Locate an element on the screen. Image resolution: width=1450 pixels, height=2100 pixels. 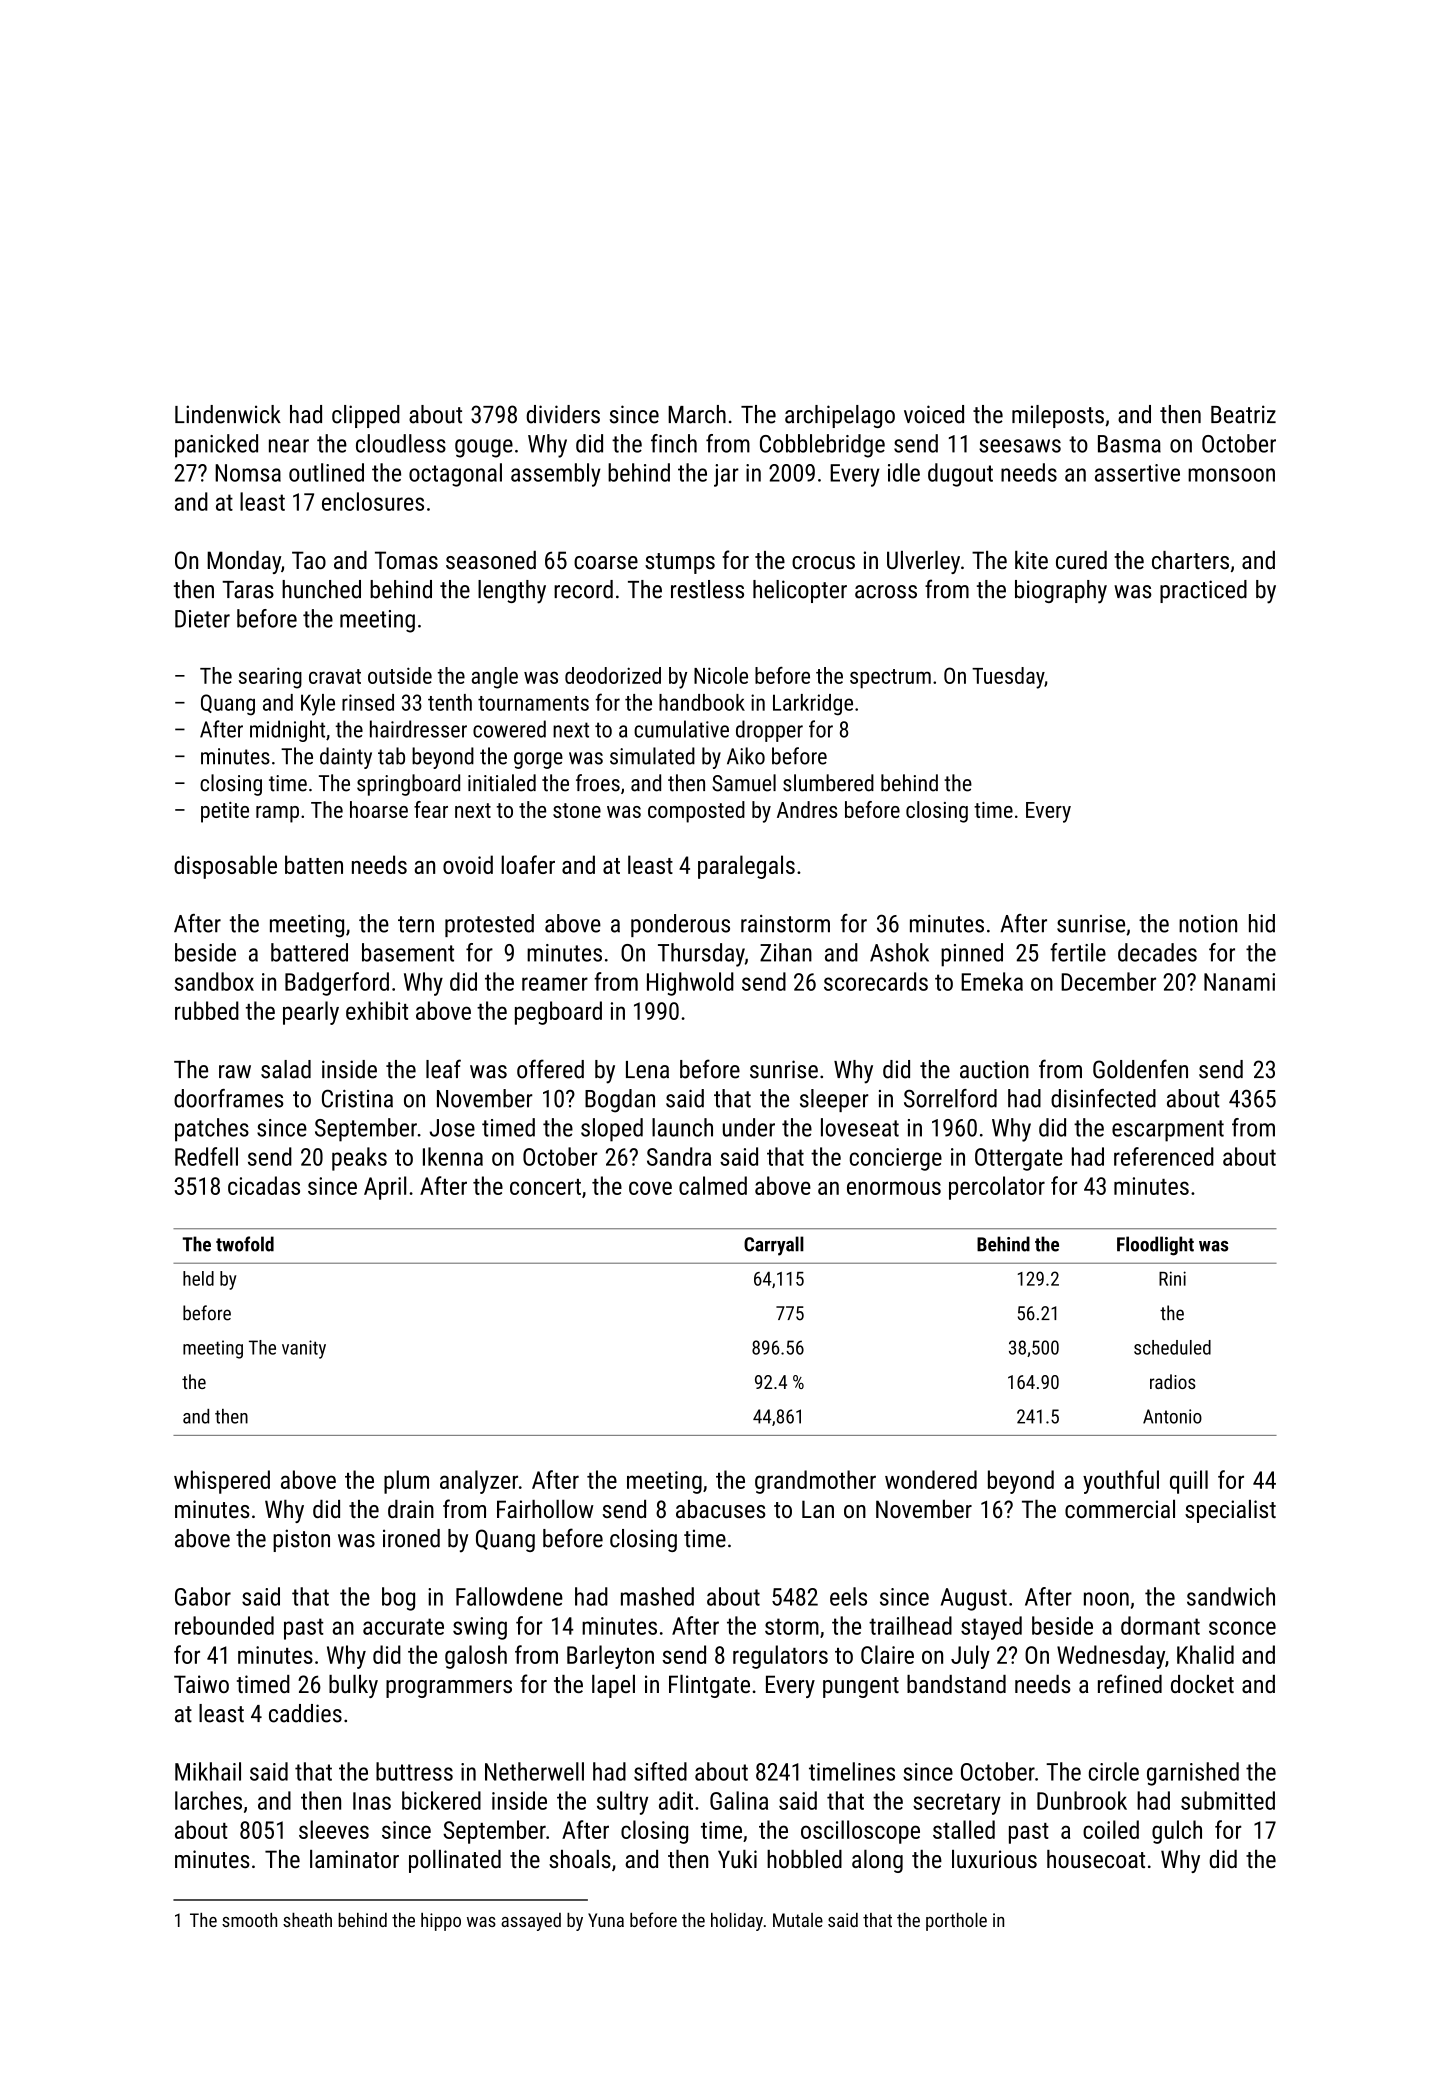
holiday is located at coordinates (737, 1922).
